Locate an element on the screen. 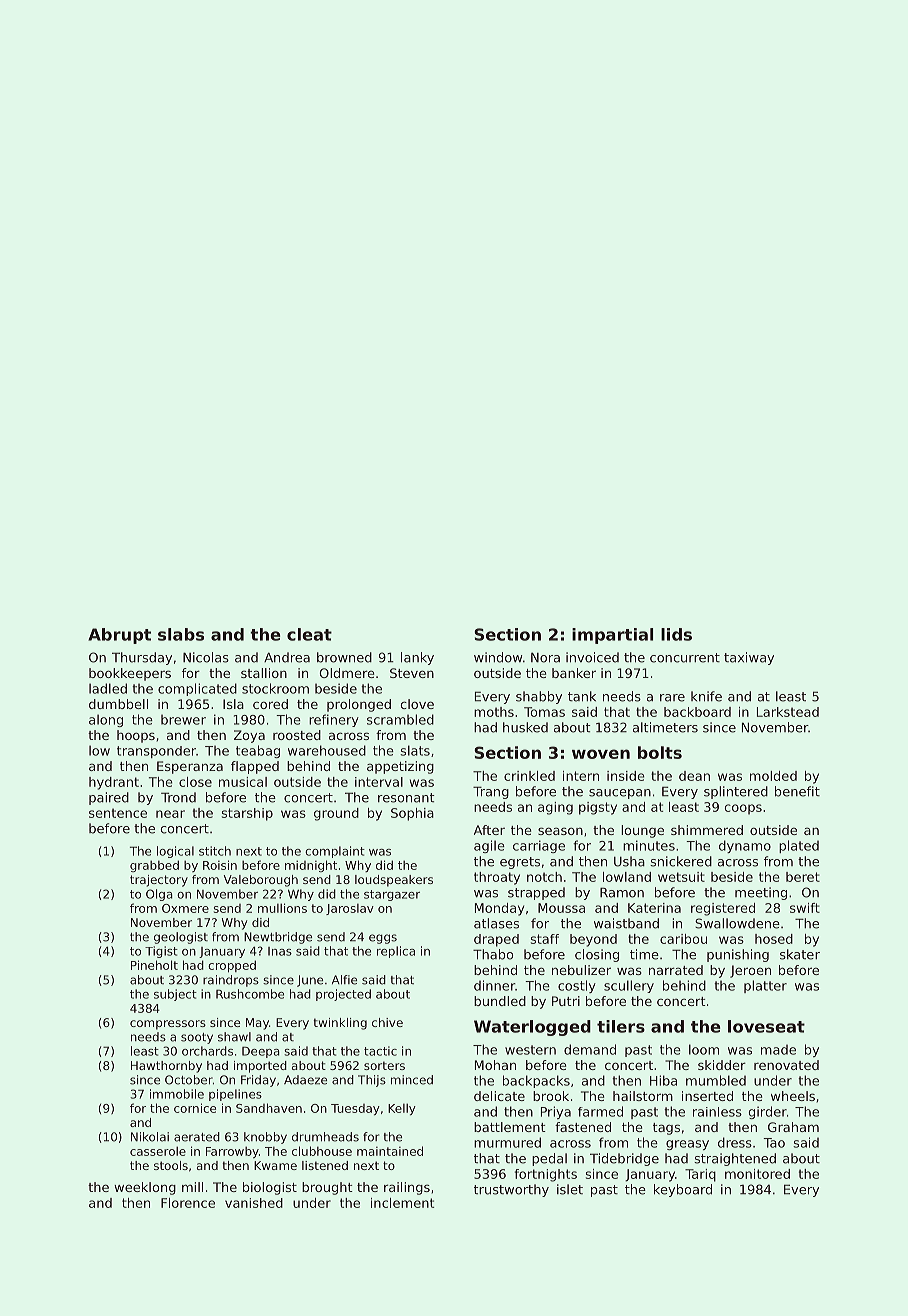 Image resolution: width=908 pixels, height=1316 pixels. Sandhaven is located at coordinates (269, 1108).
